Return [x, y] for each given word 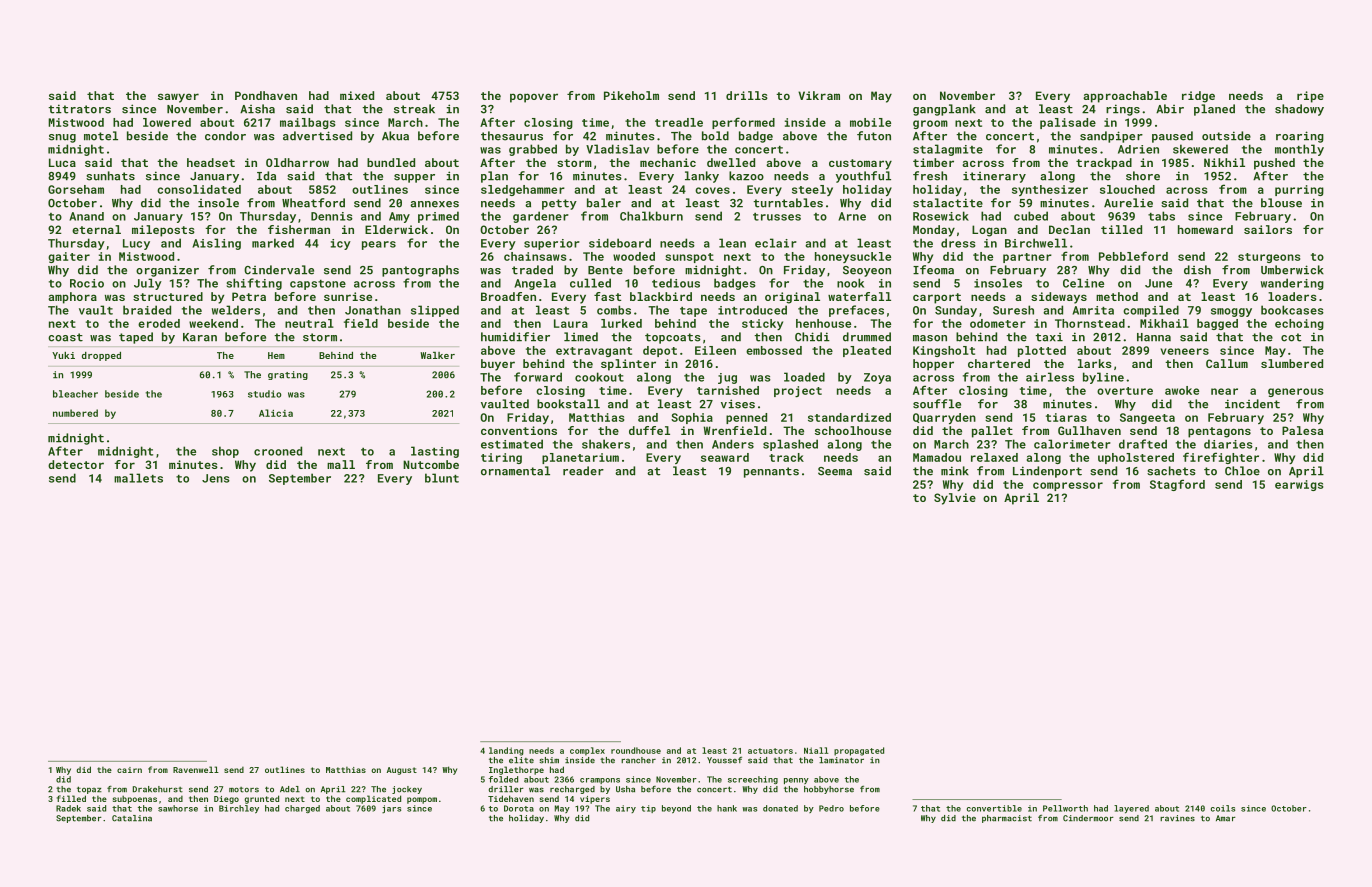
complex [587, 751]
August [402, 771]
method [1117, 296]
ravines [1177, 818]
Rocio [87, 283]
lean [732, 243]
